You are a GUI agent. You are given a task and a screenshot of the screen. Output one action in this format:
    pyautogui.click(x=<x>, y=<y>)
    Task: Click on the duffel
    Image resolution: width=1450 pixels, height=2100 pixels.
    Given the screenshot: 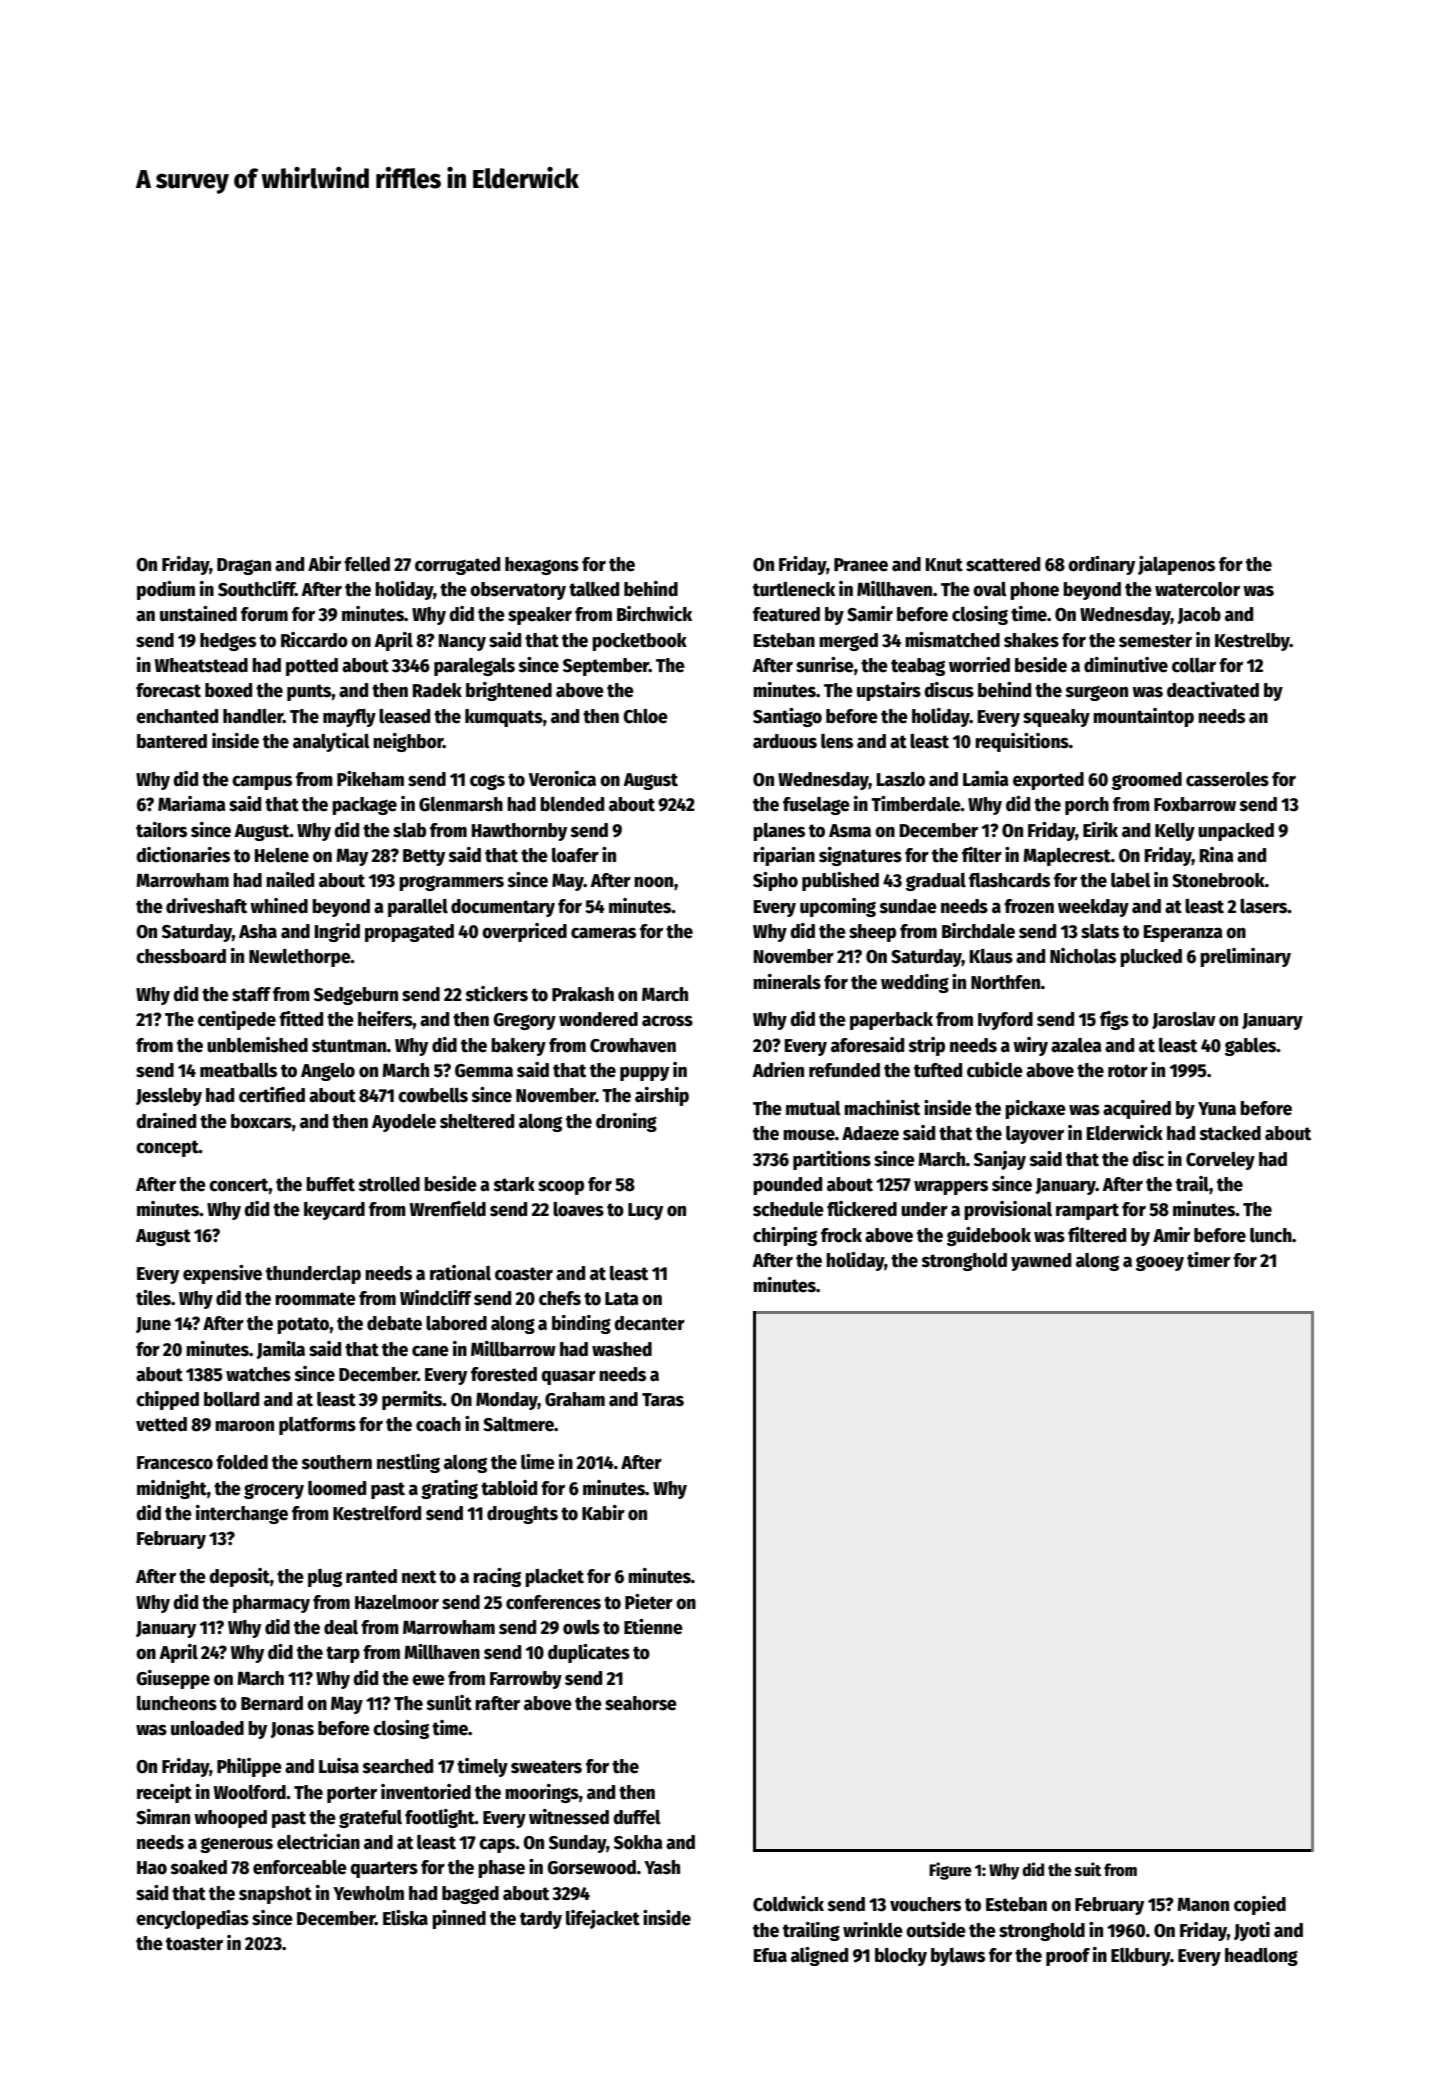 What is the action you would take?
    pyautogui.click(x=637, y=1817)
